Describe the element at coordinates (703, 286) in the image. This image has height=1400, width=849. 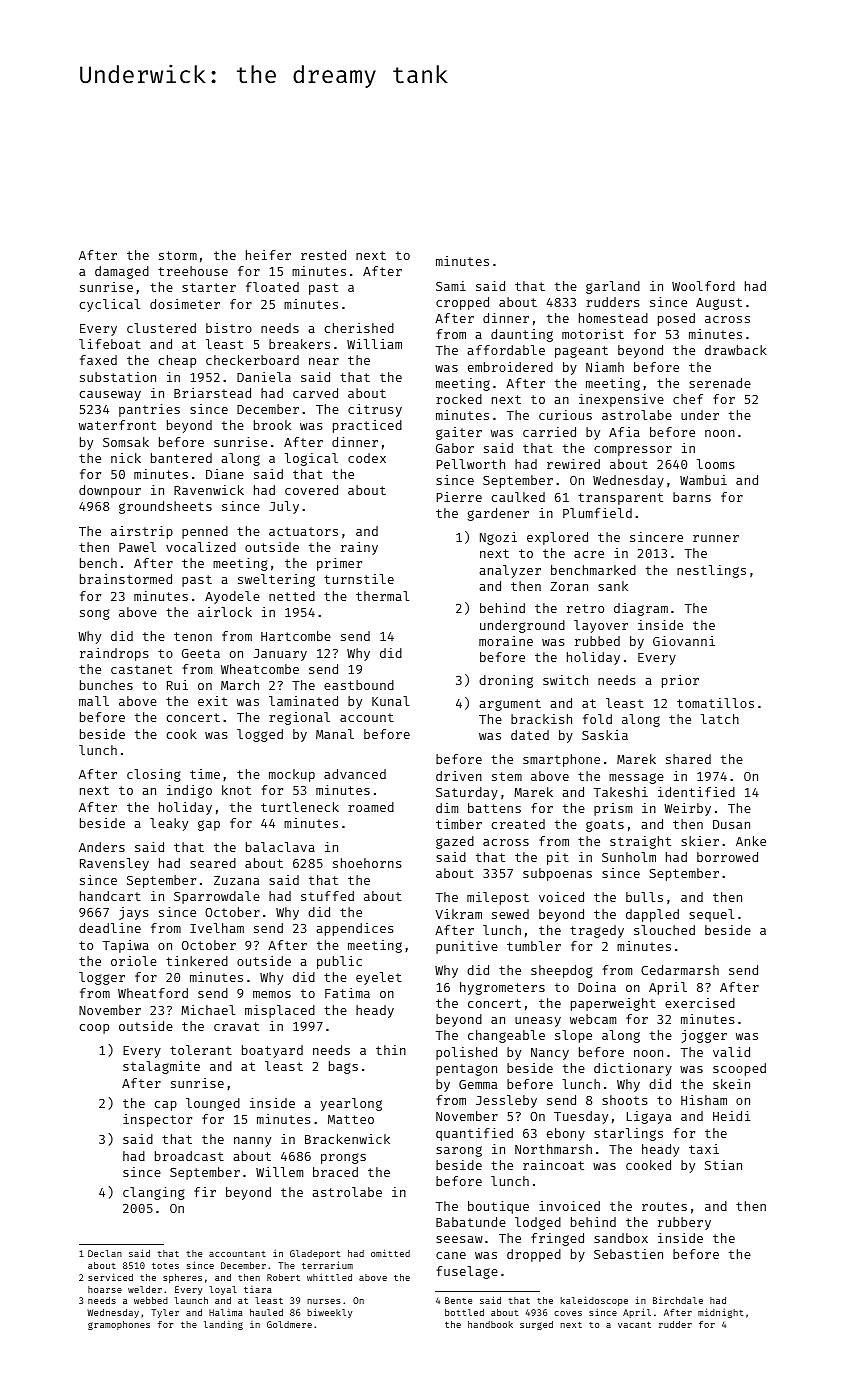
I see `Woolford` at that location.
